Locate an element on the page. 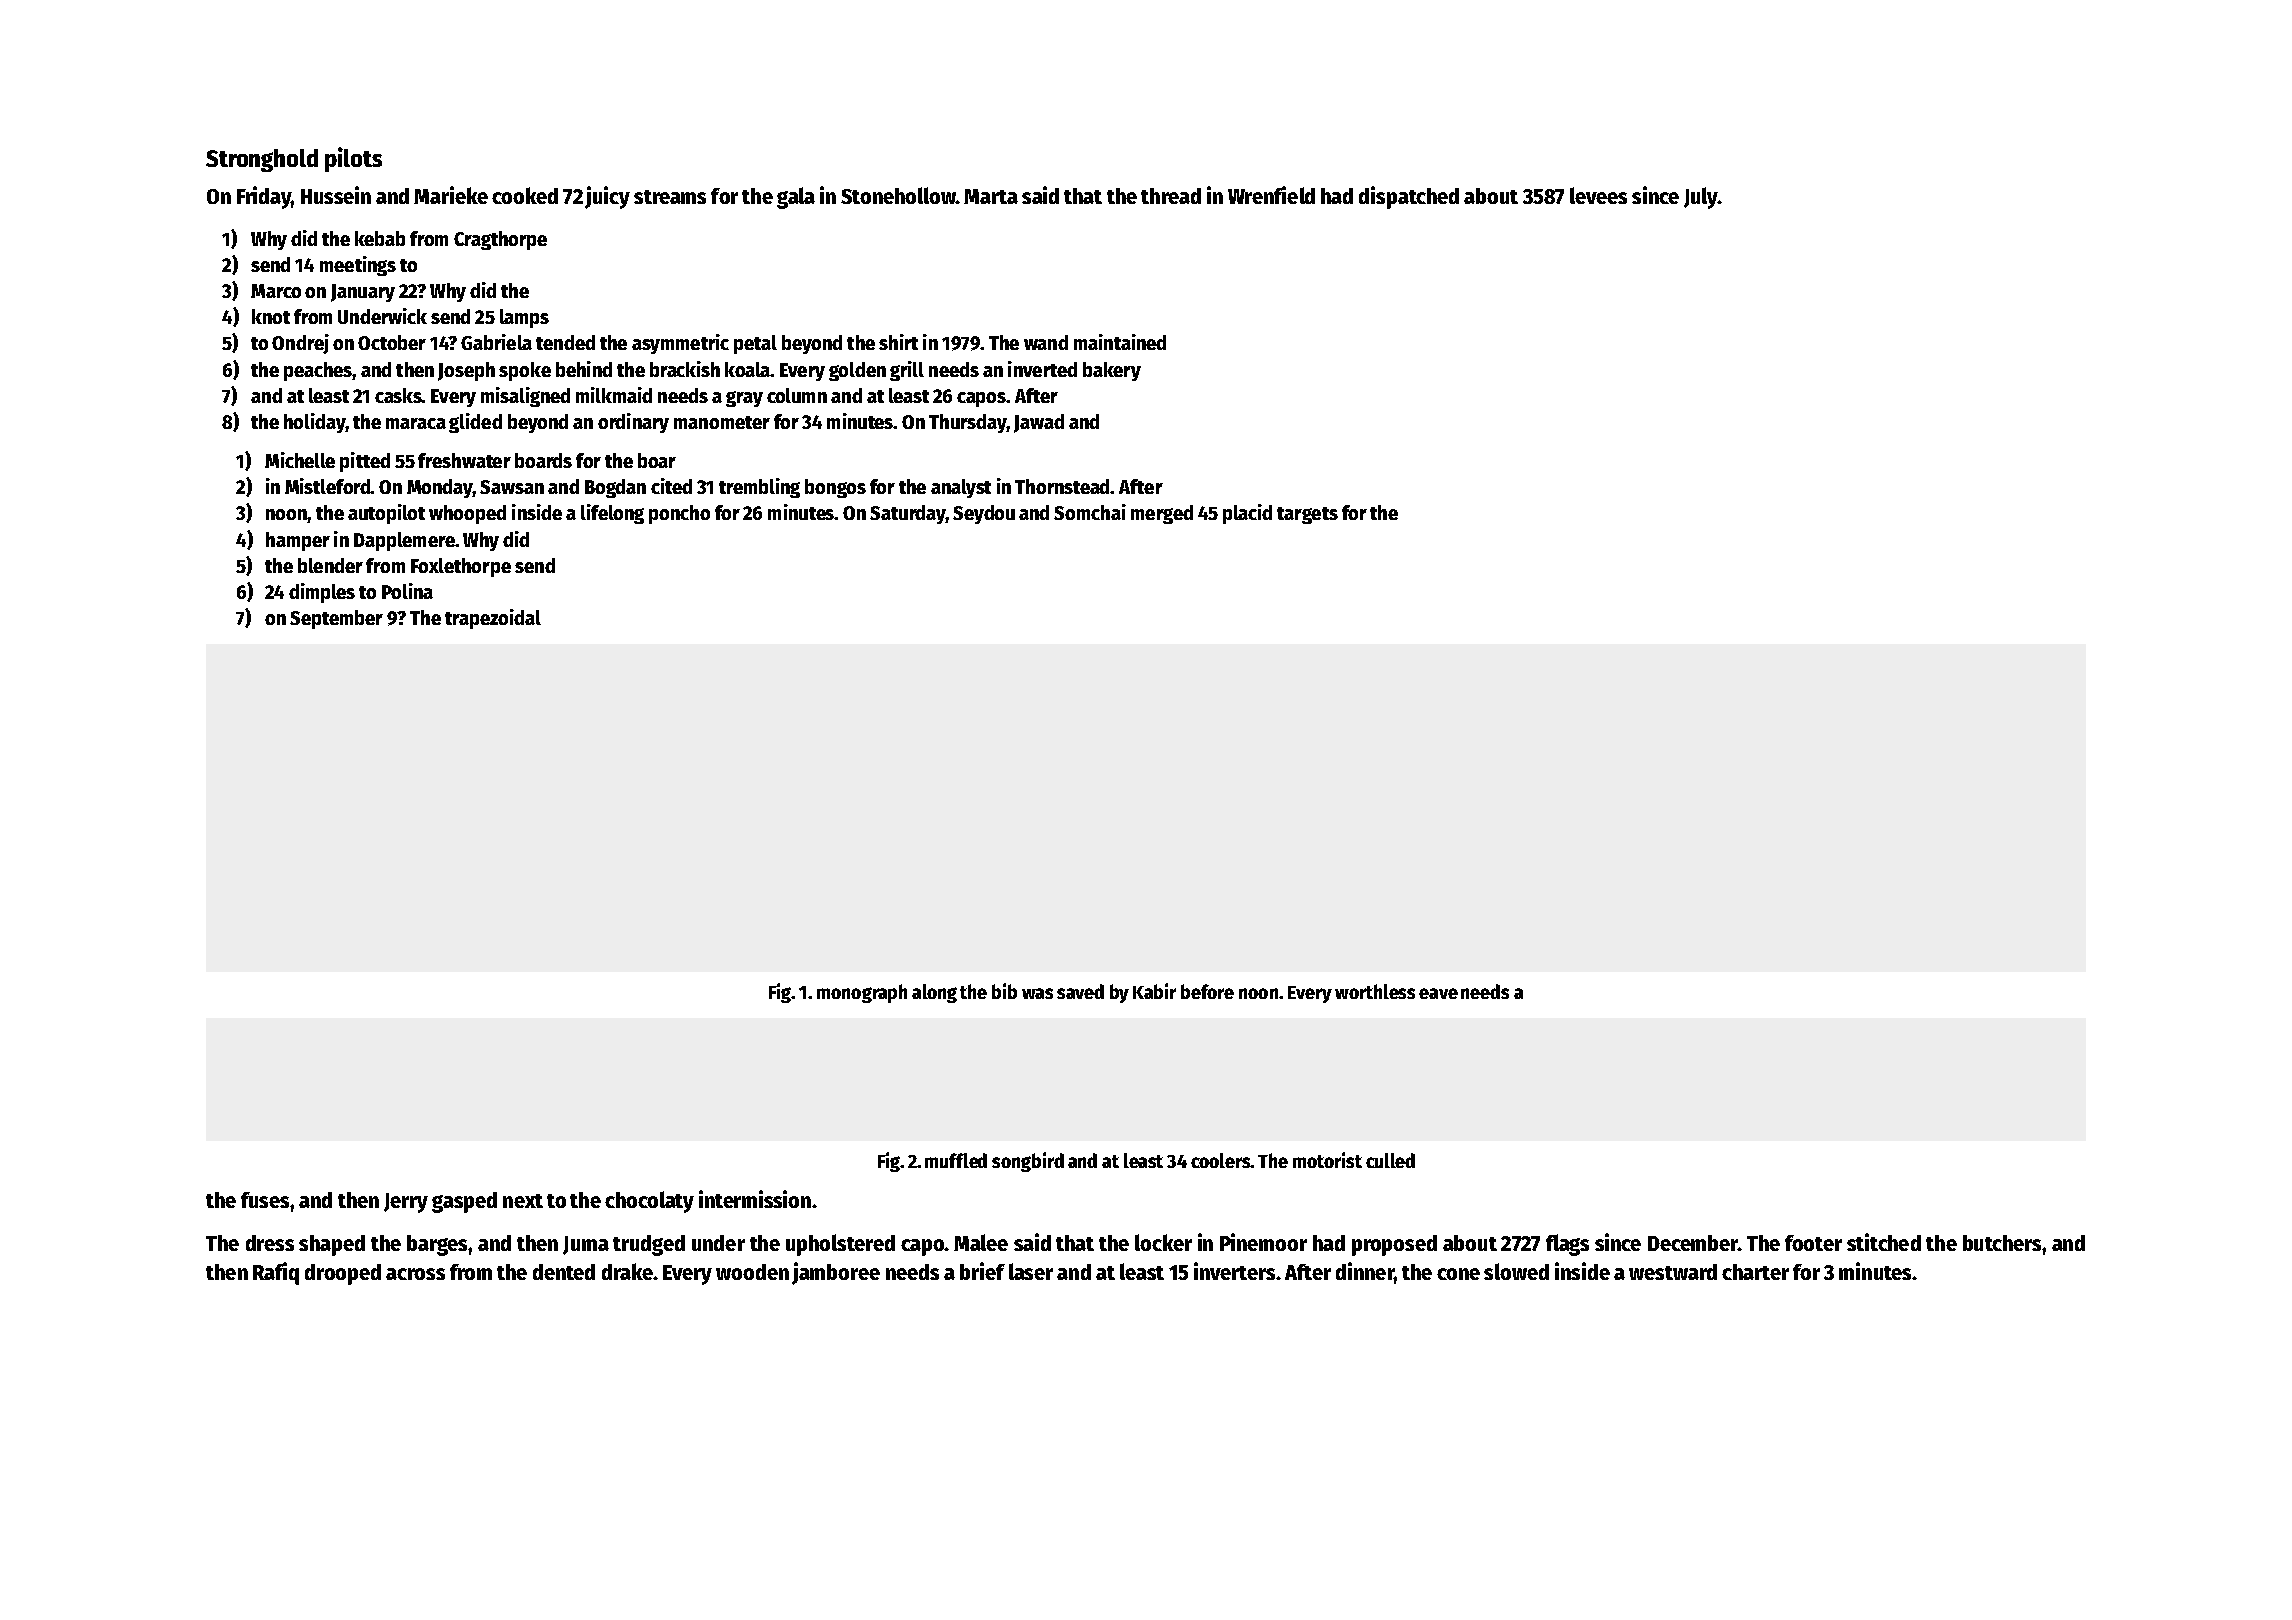 Image resolution: width=2292 pixels, height=1620 pixels. monograph is located at coordinates (862, 993).
